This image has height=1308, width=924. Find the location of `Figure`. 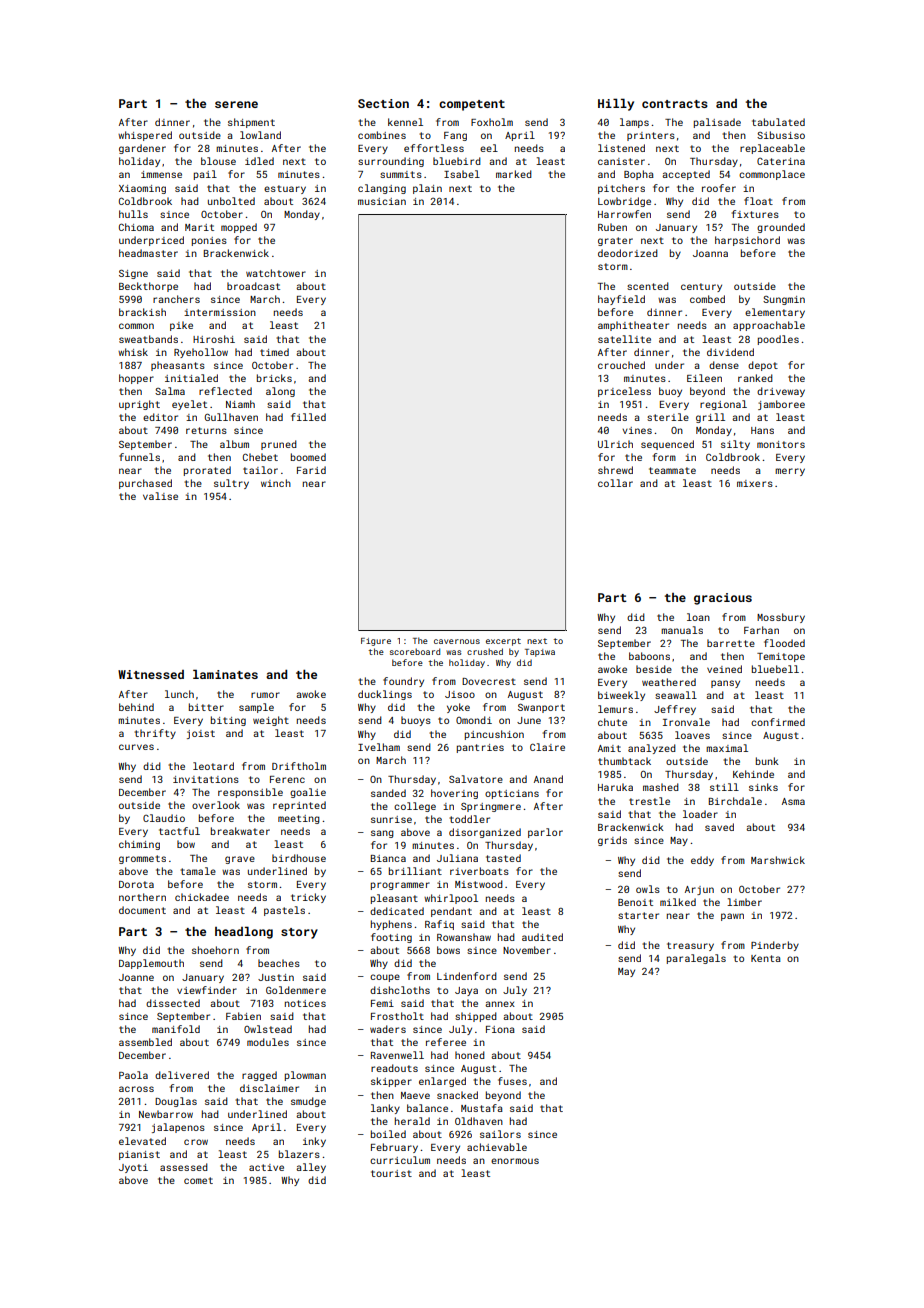

Figure is located at coordinates (376, 642).
